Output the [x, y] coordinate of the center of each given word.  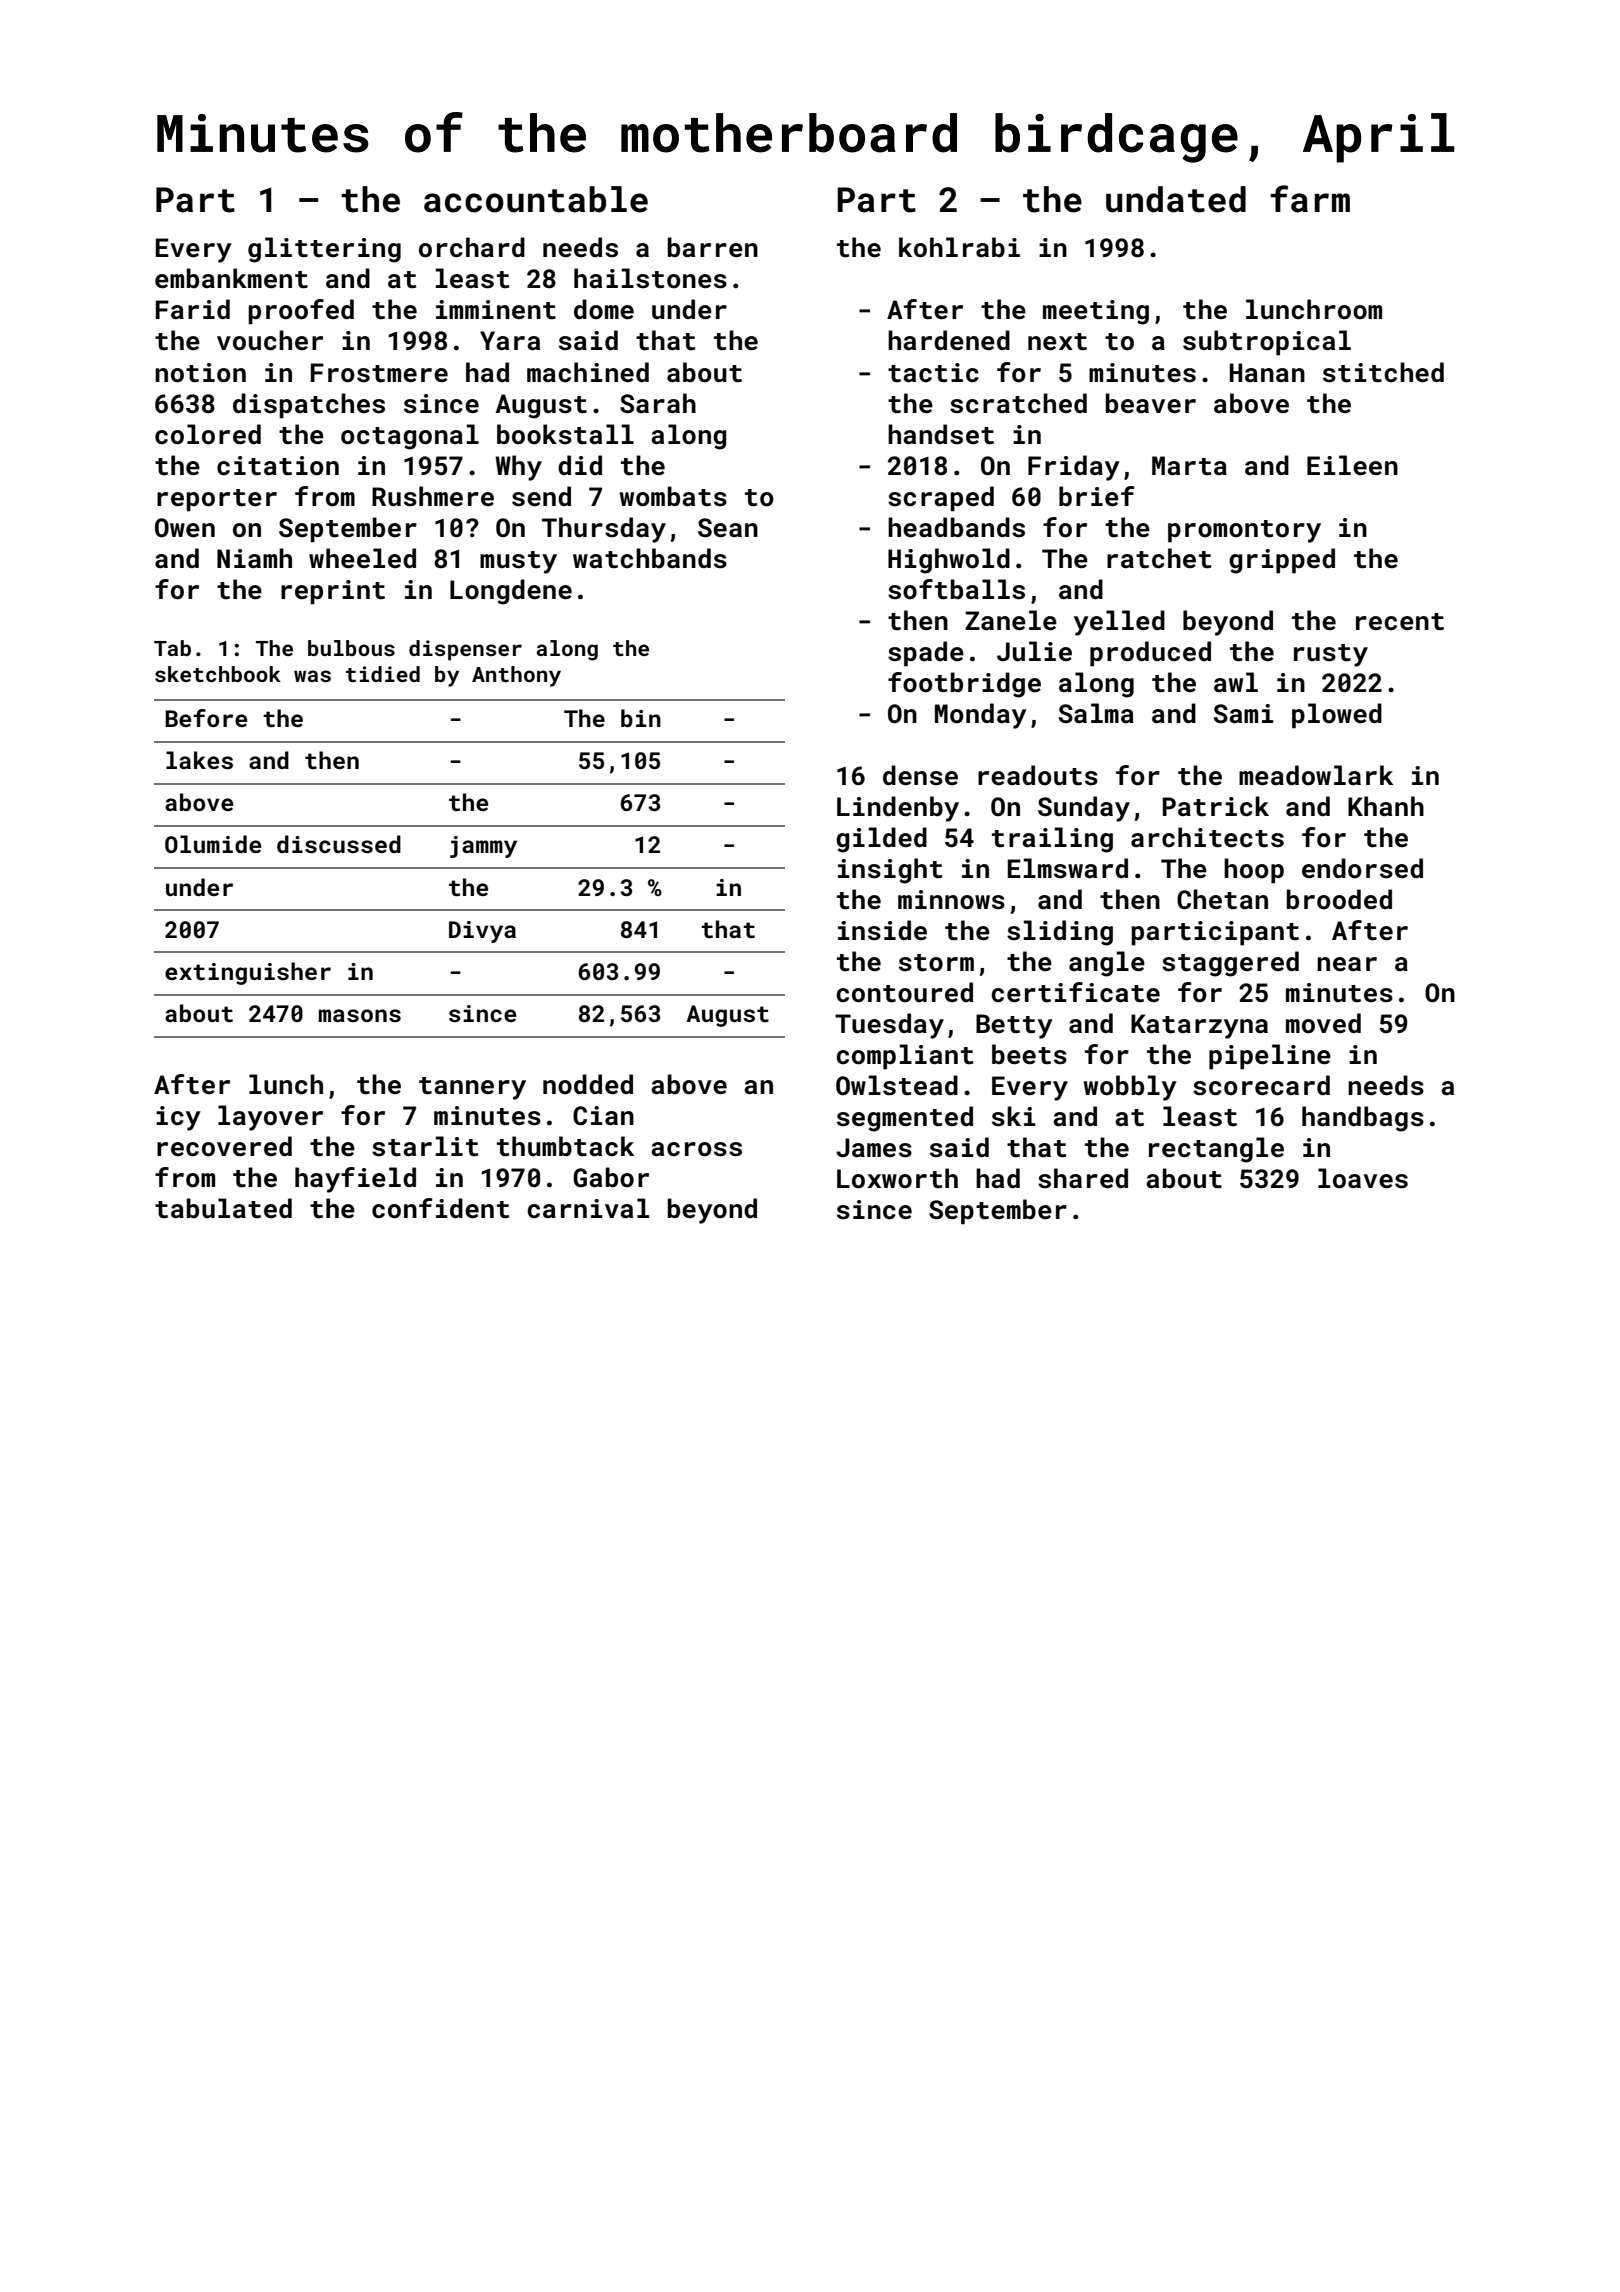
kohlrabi [959, 247]
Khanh [1386, 806]
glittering [324, 250]
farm [1310, 199]
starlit [425, 1146]
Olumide [213, 844]
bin [641, 718]
